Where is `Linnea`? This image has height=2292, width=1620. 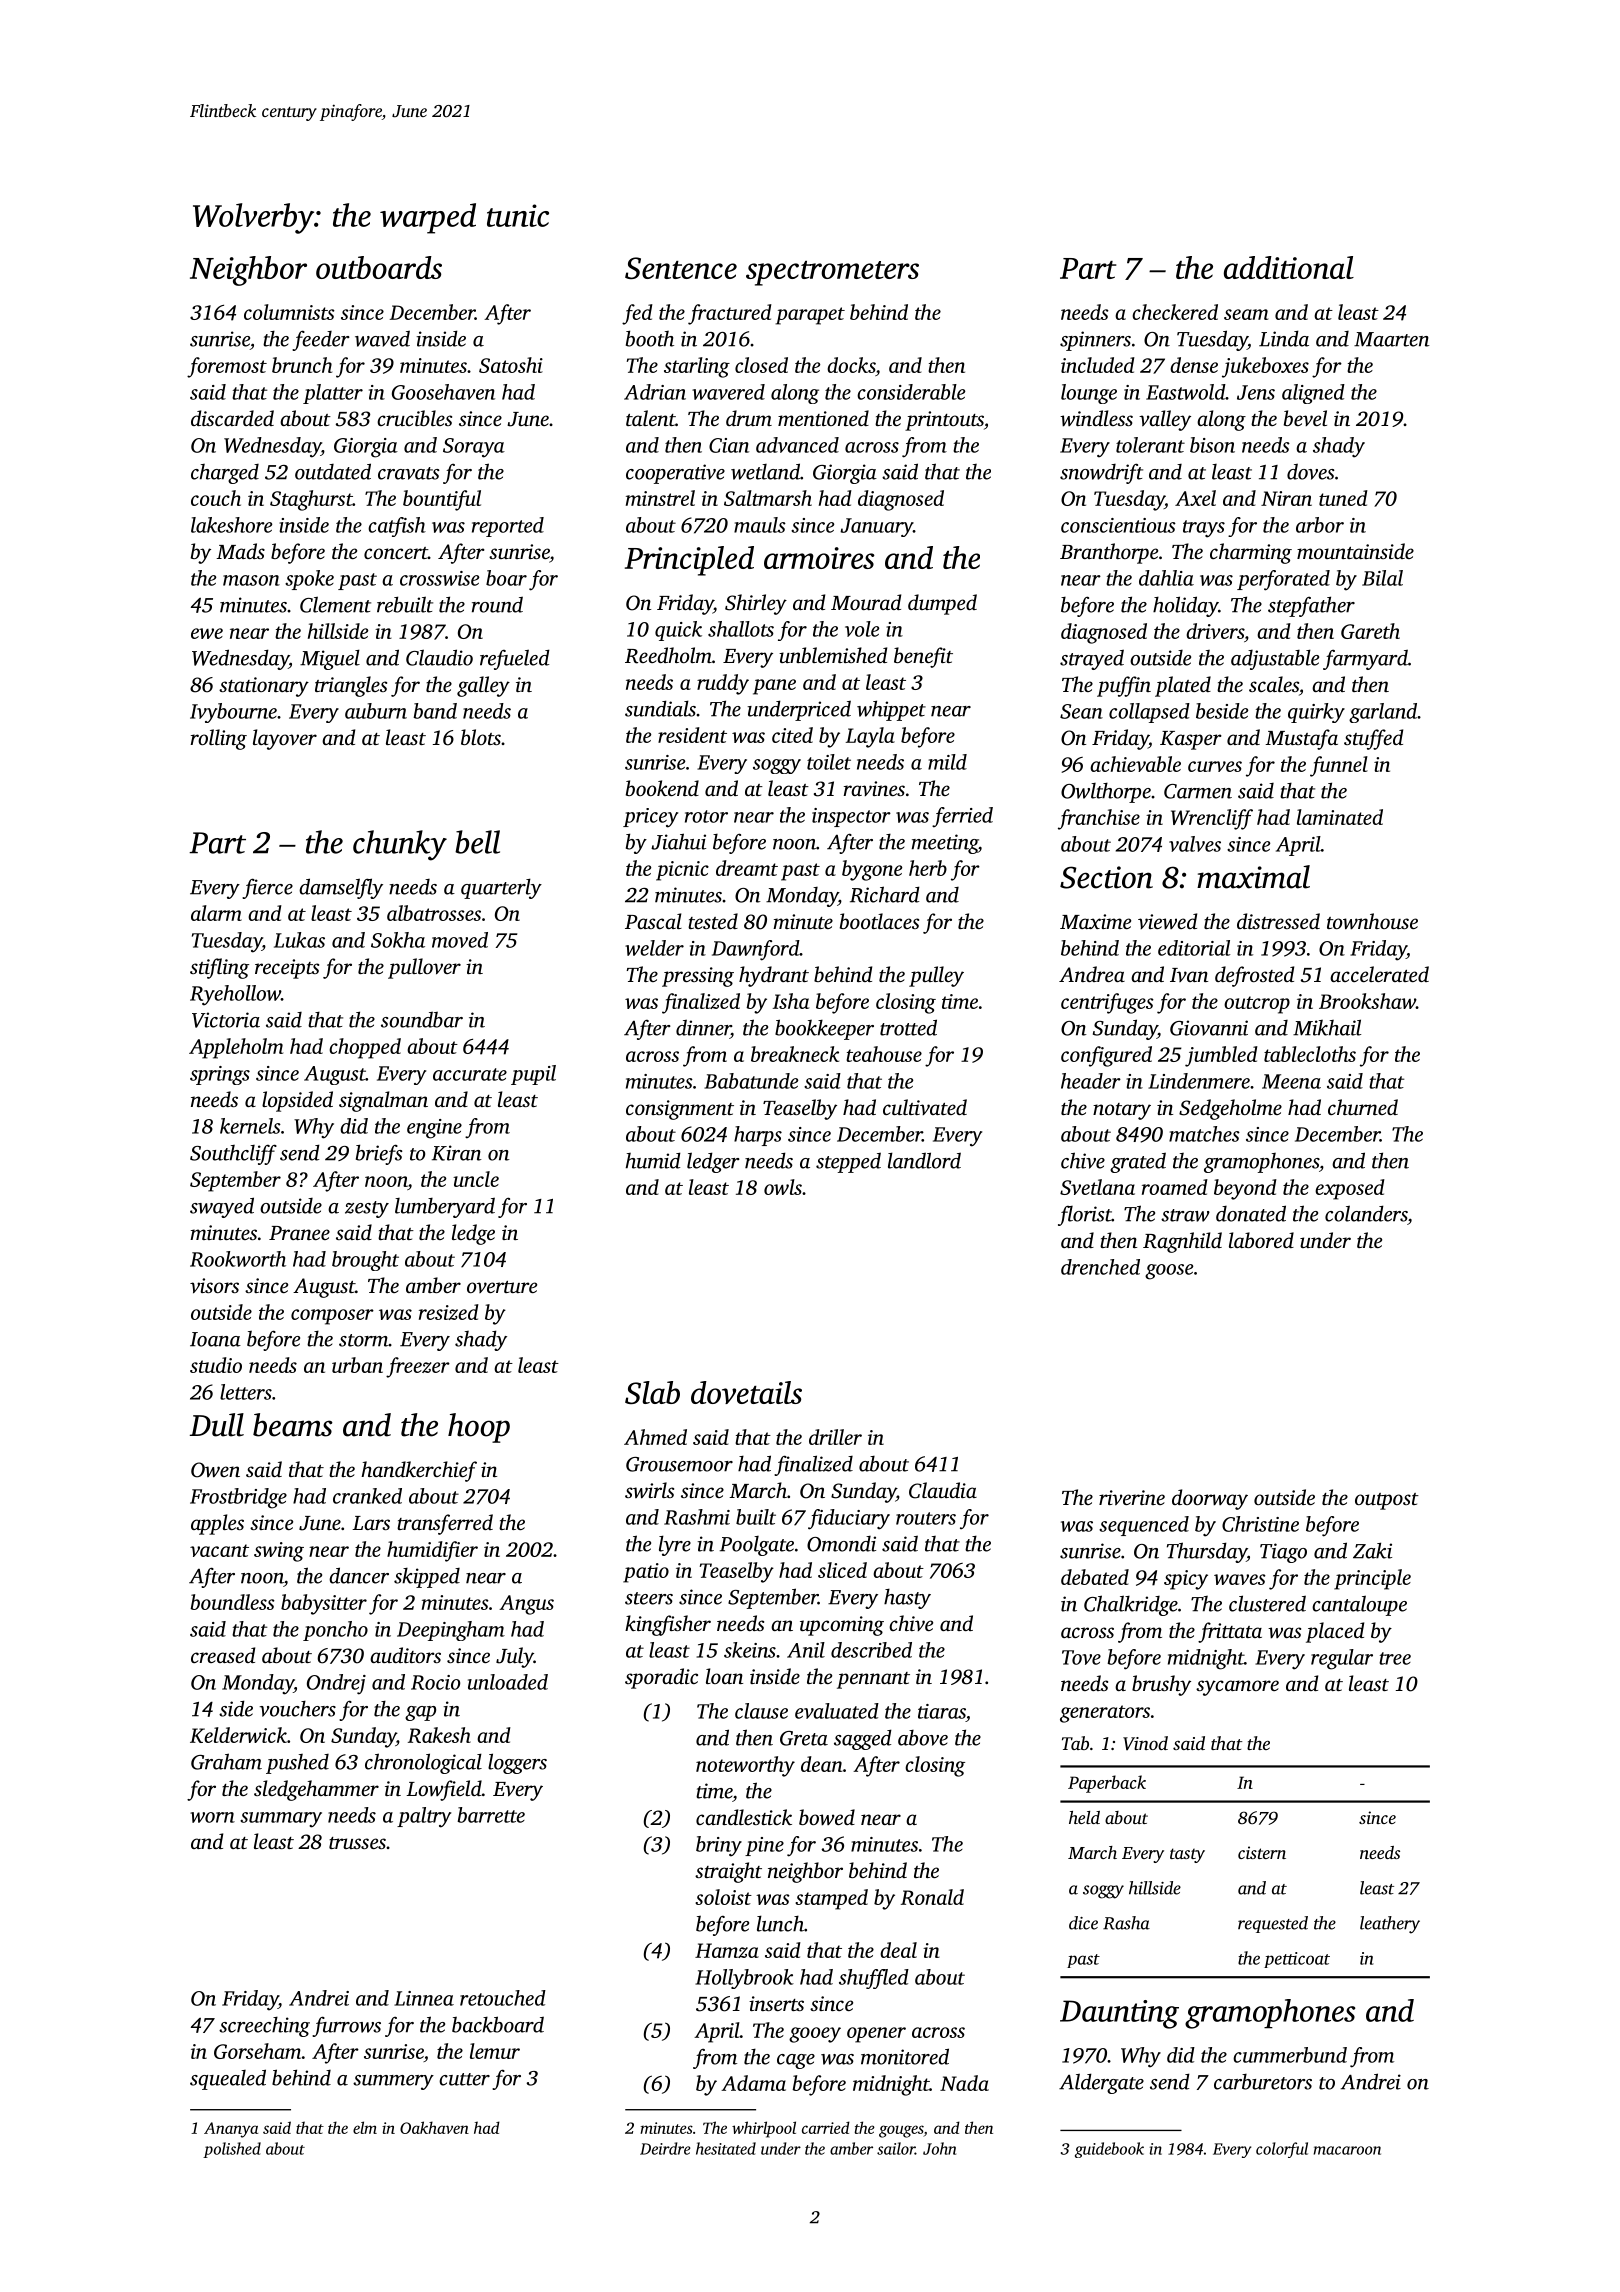 Linnea is located at coordinates (424, 1998).
